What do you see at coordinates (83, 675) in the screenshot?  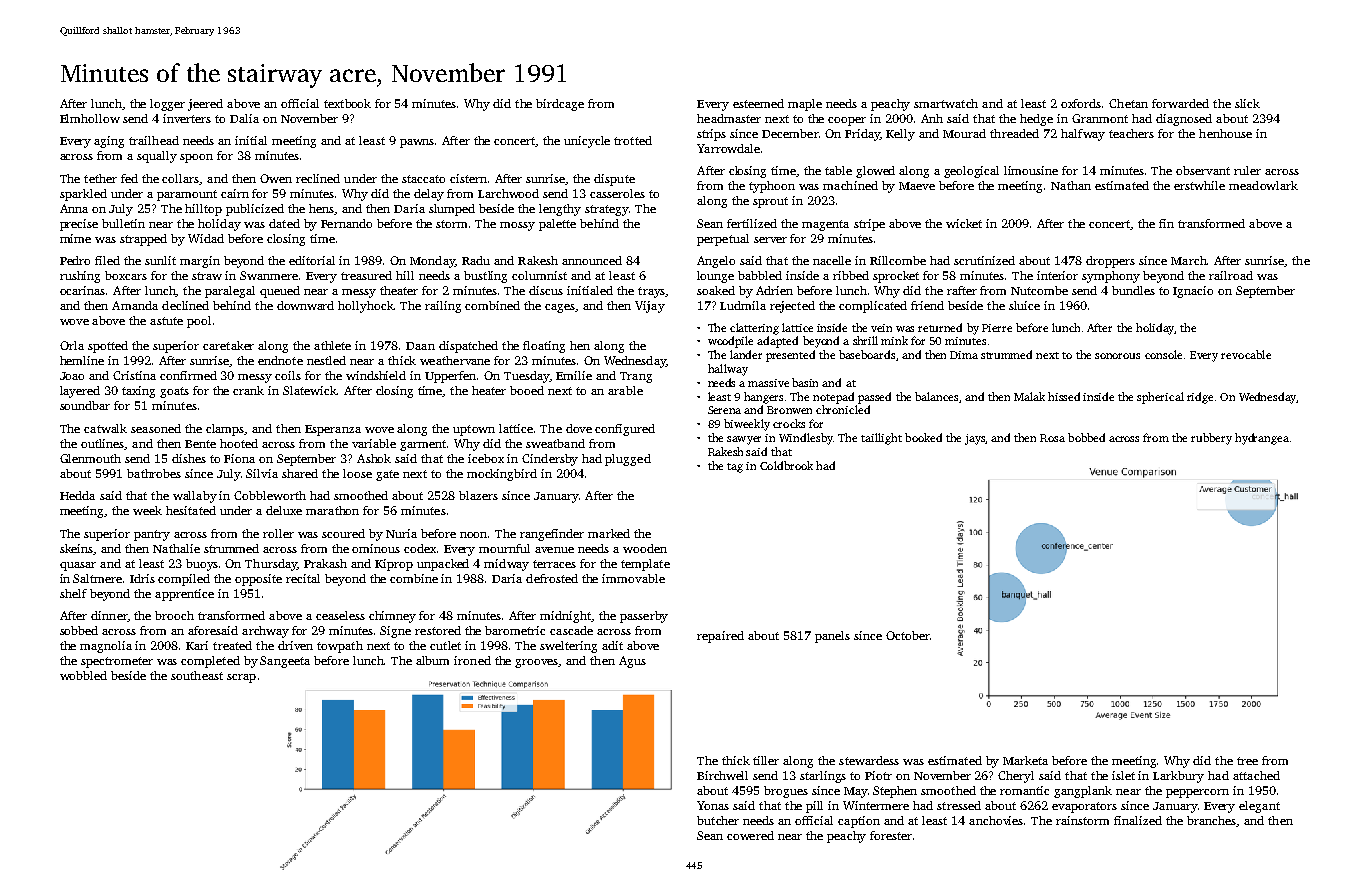 I see `wobbled` at bounding box center [83, 675].
